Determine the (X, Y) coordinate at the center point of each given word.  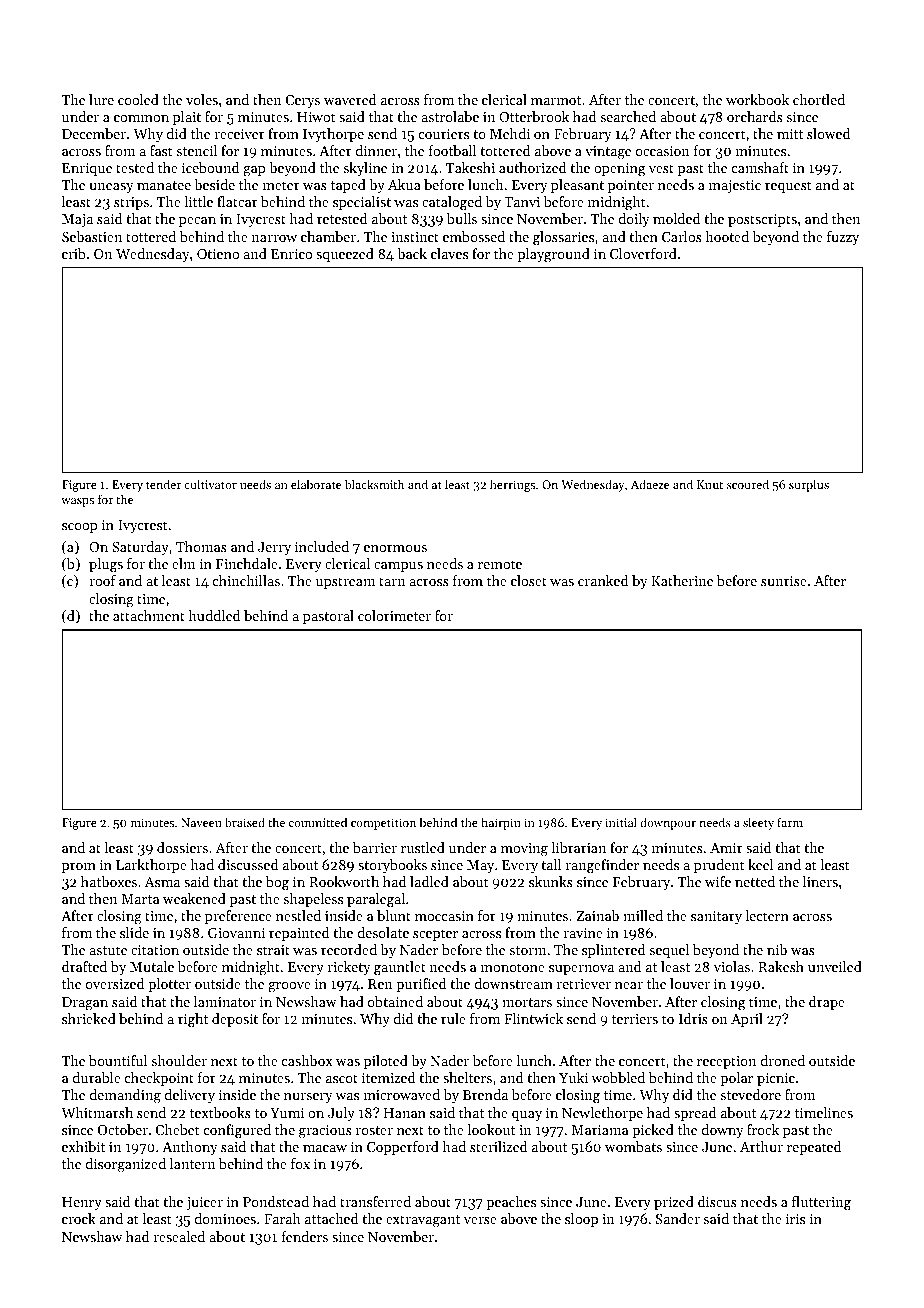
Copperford (403, 1148)
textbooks (220, 1112)
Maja (77, 220)
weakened (194, 898)
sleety (758, 823)
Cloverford (643, 253)
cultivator (210, 484)
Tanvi (522, 202)
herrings (512, 485)
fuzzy (843, 238)
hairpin (501, 823)
